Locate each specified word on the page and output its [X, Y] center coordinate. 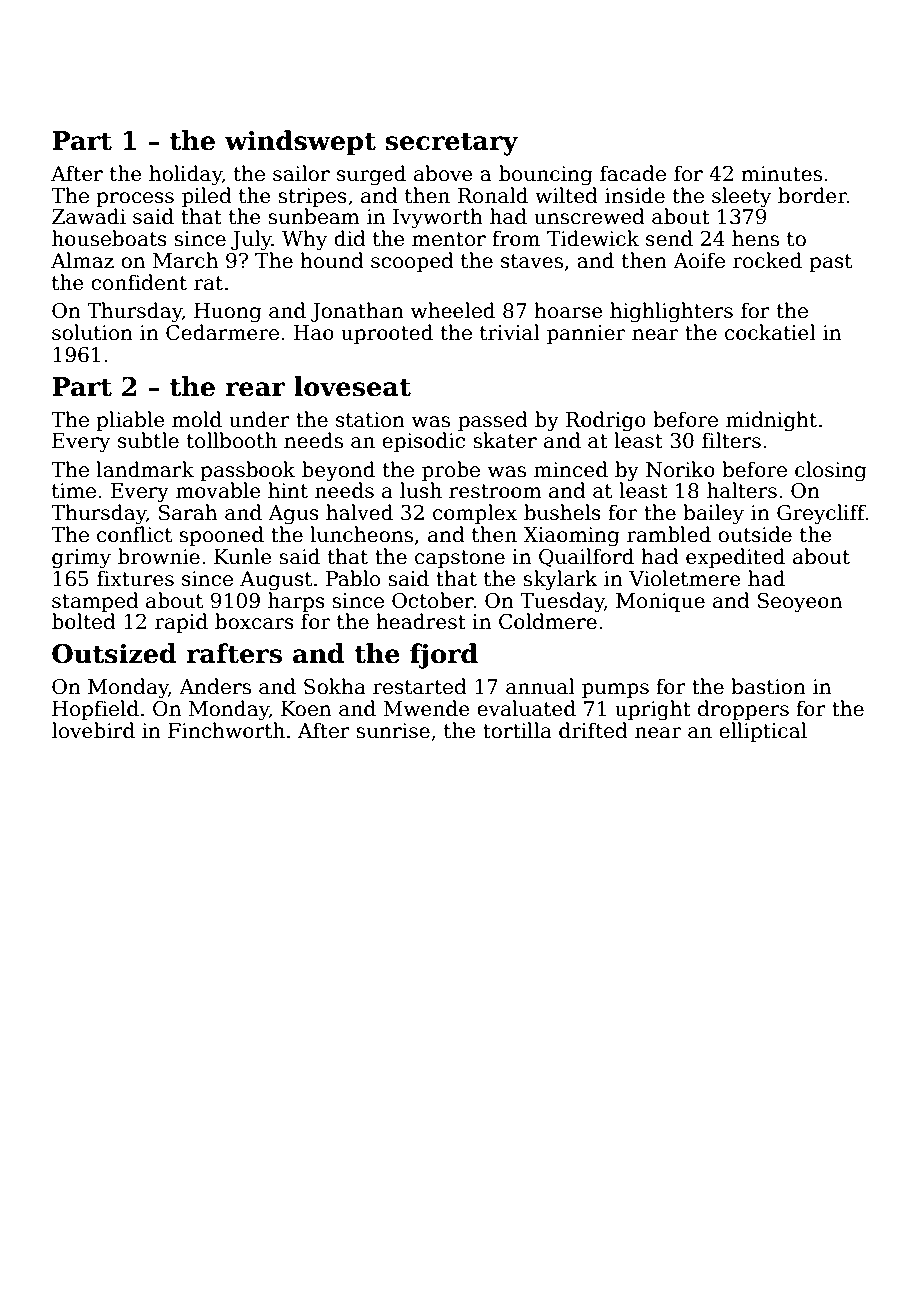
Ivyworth [438, 218]
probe [451, 471]
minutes [781, 174]
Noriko [680, 469]
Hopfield [95, 710]
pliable [130, 421]
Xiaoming [571, 537]
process [135, 199]
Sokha [335, 686]
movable [218, 490]
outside [755, 534]
